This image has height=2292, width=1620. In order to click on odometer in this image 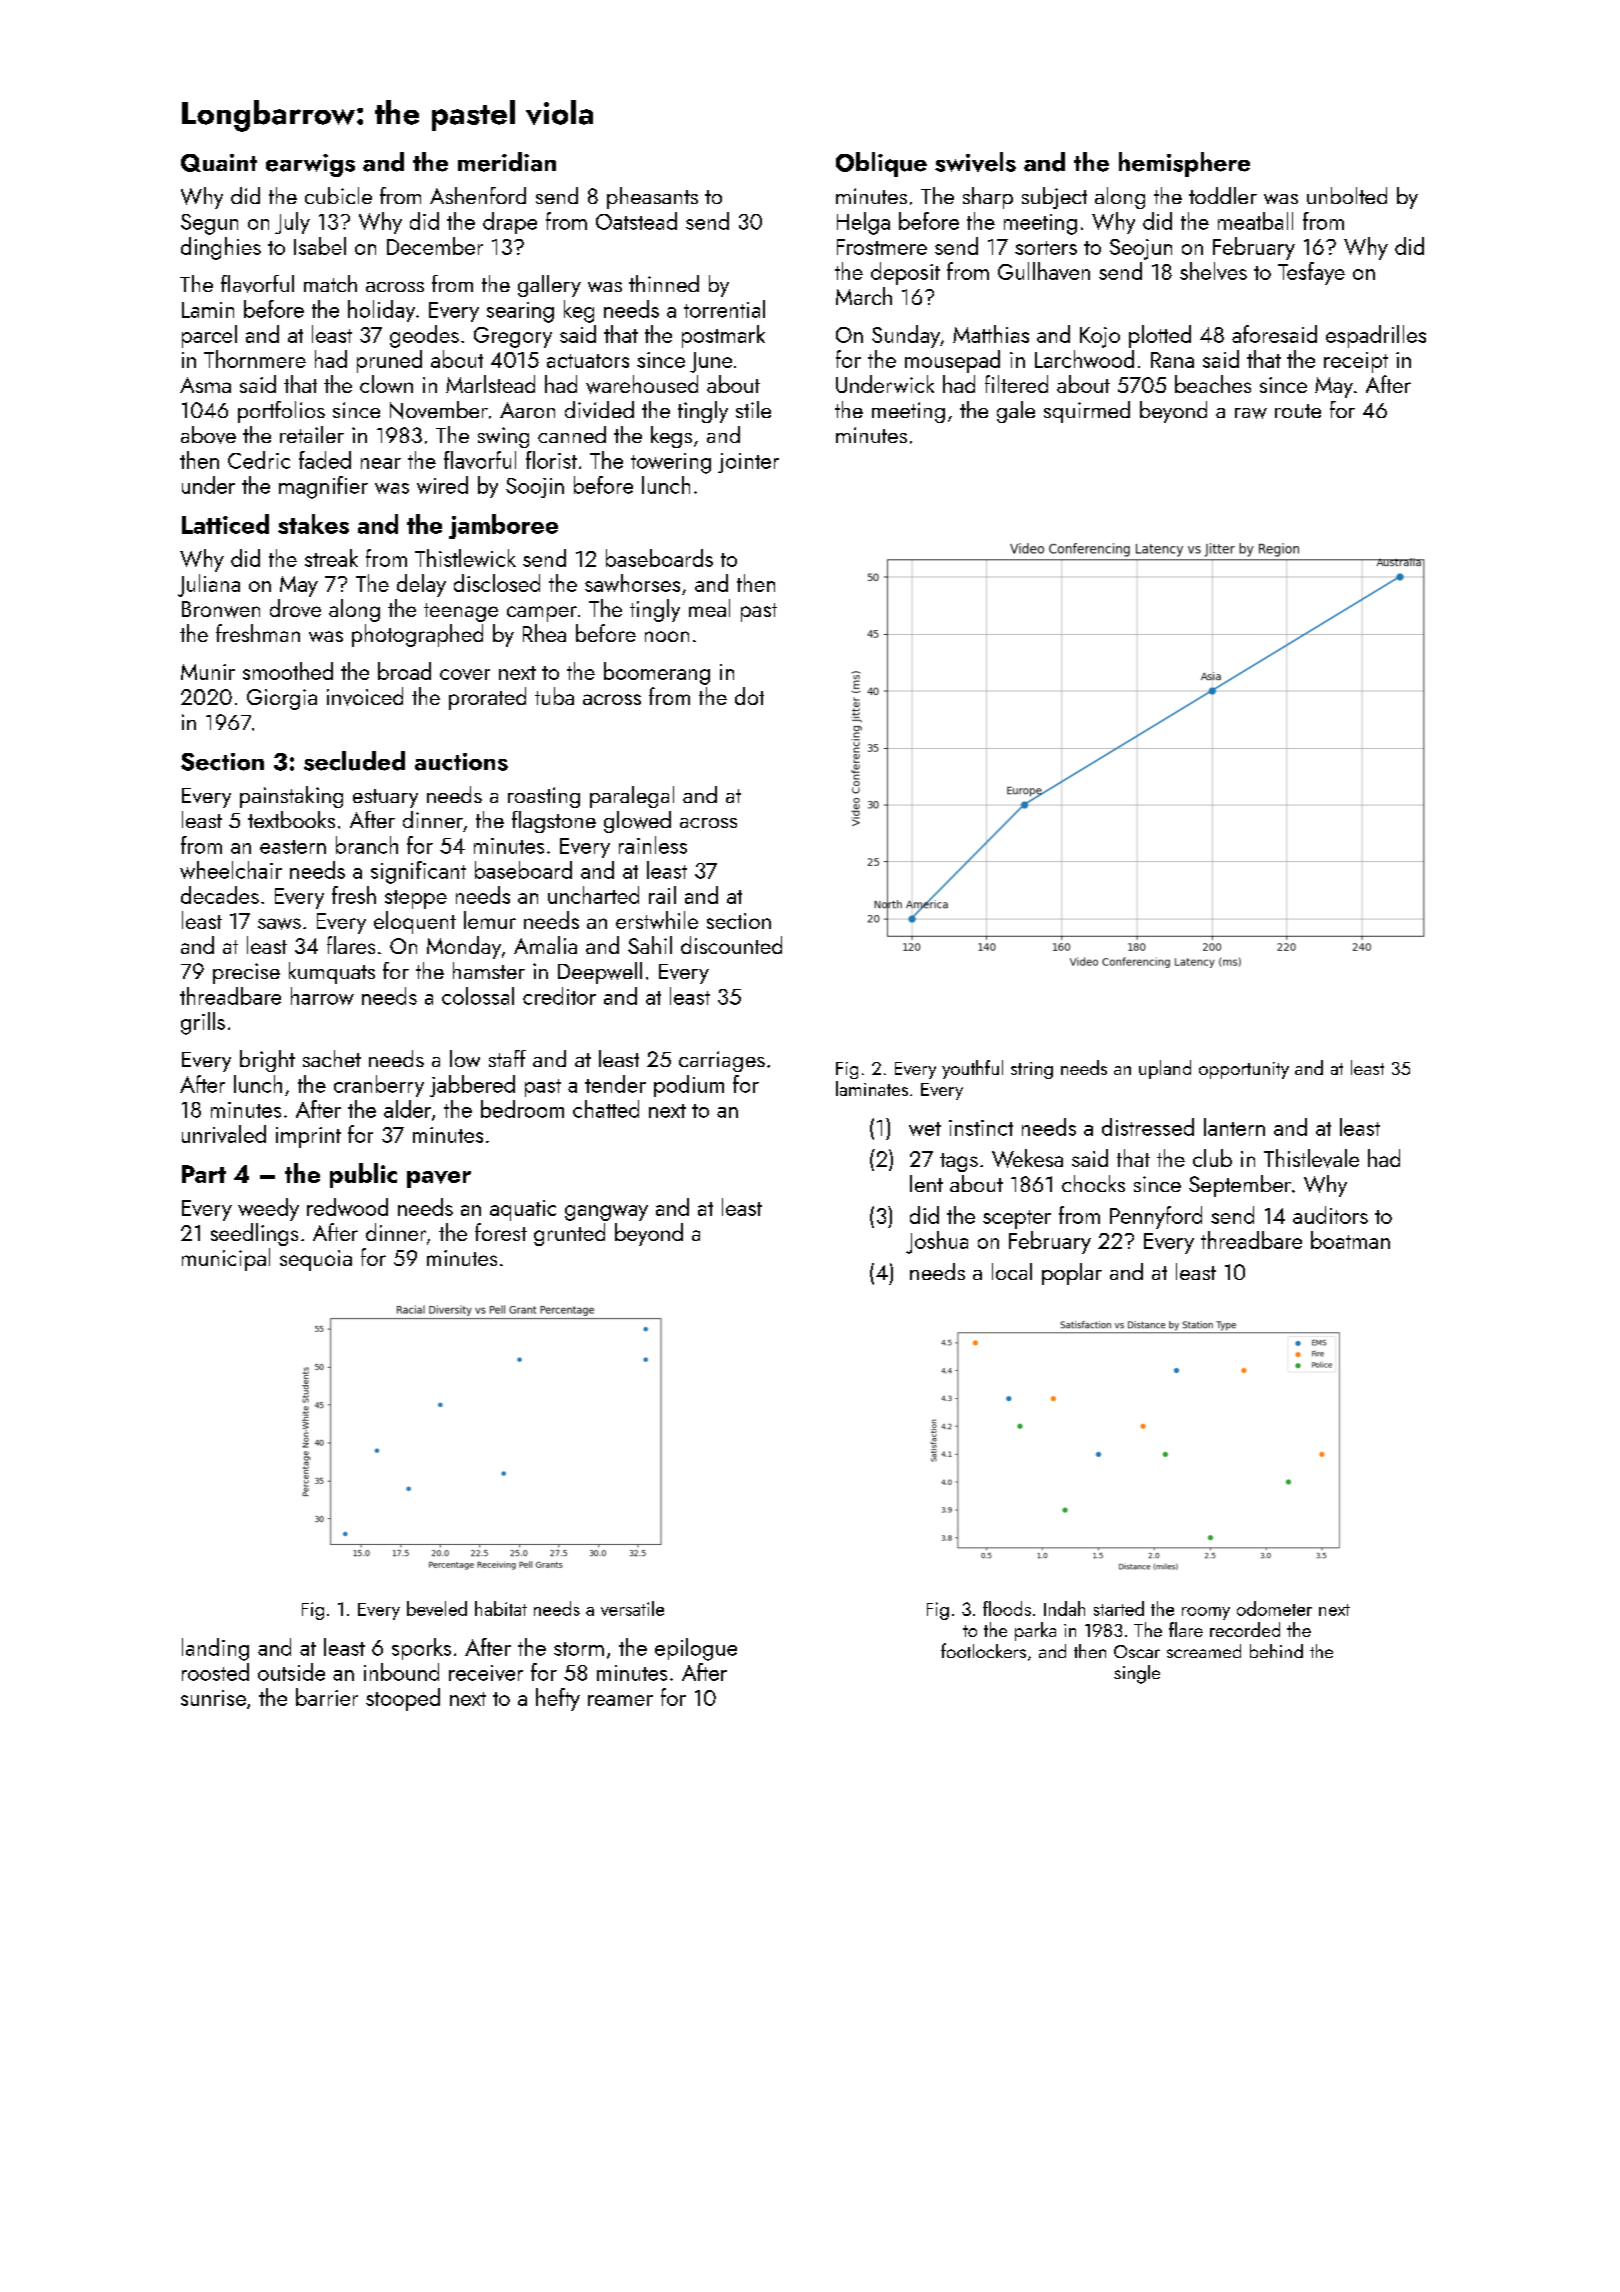, I will do `click(1274, 1608)`.
